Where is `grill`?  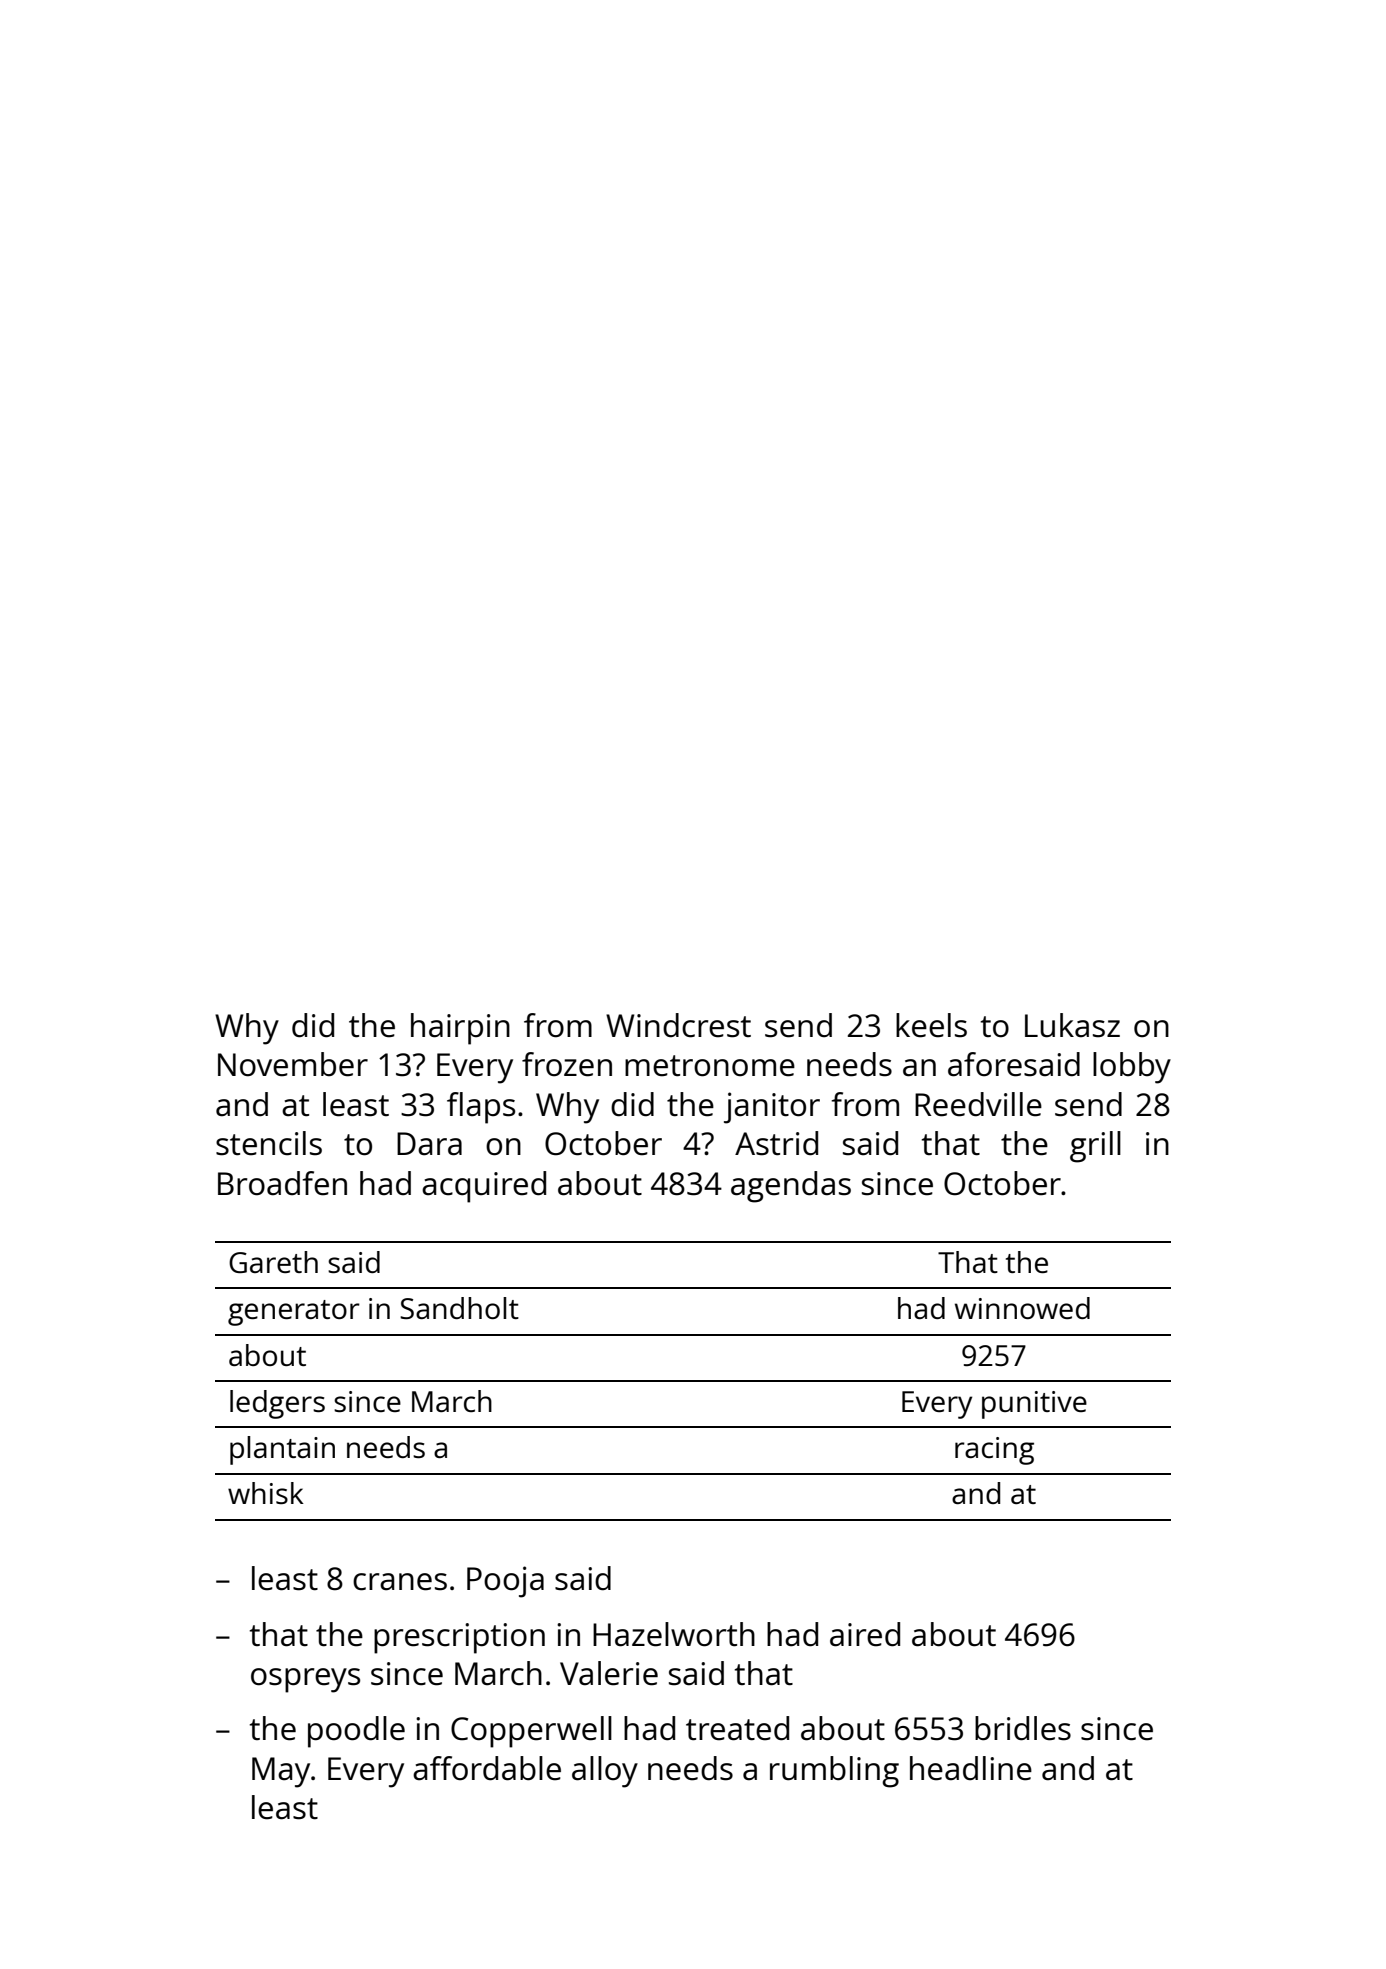
grill is located at coordinates (1095, 1147).
